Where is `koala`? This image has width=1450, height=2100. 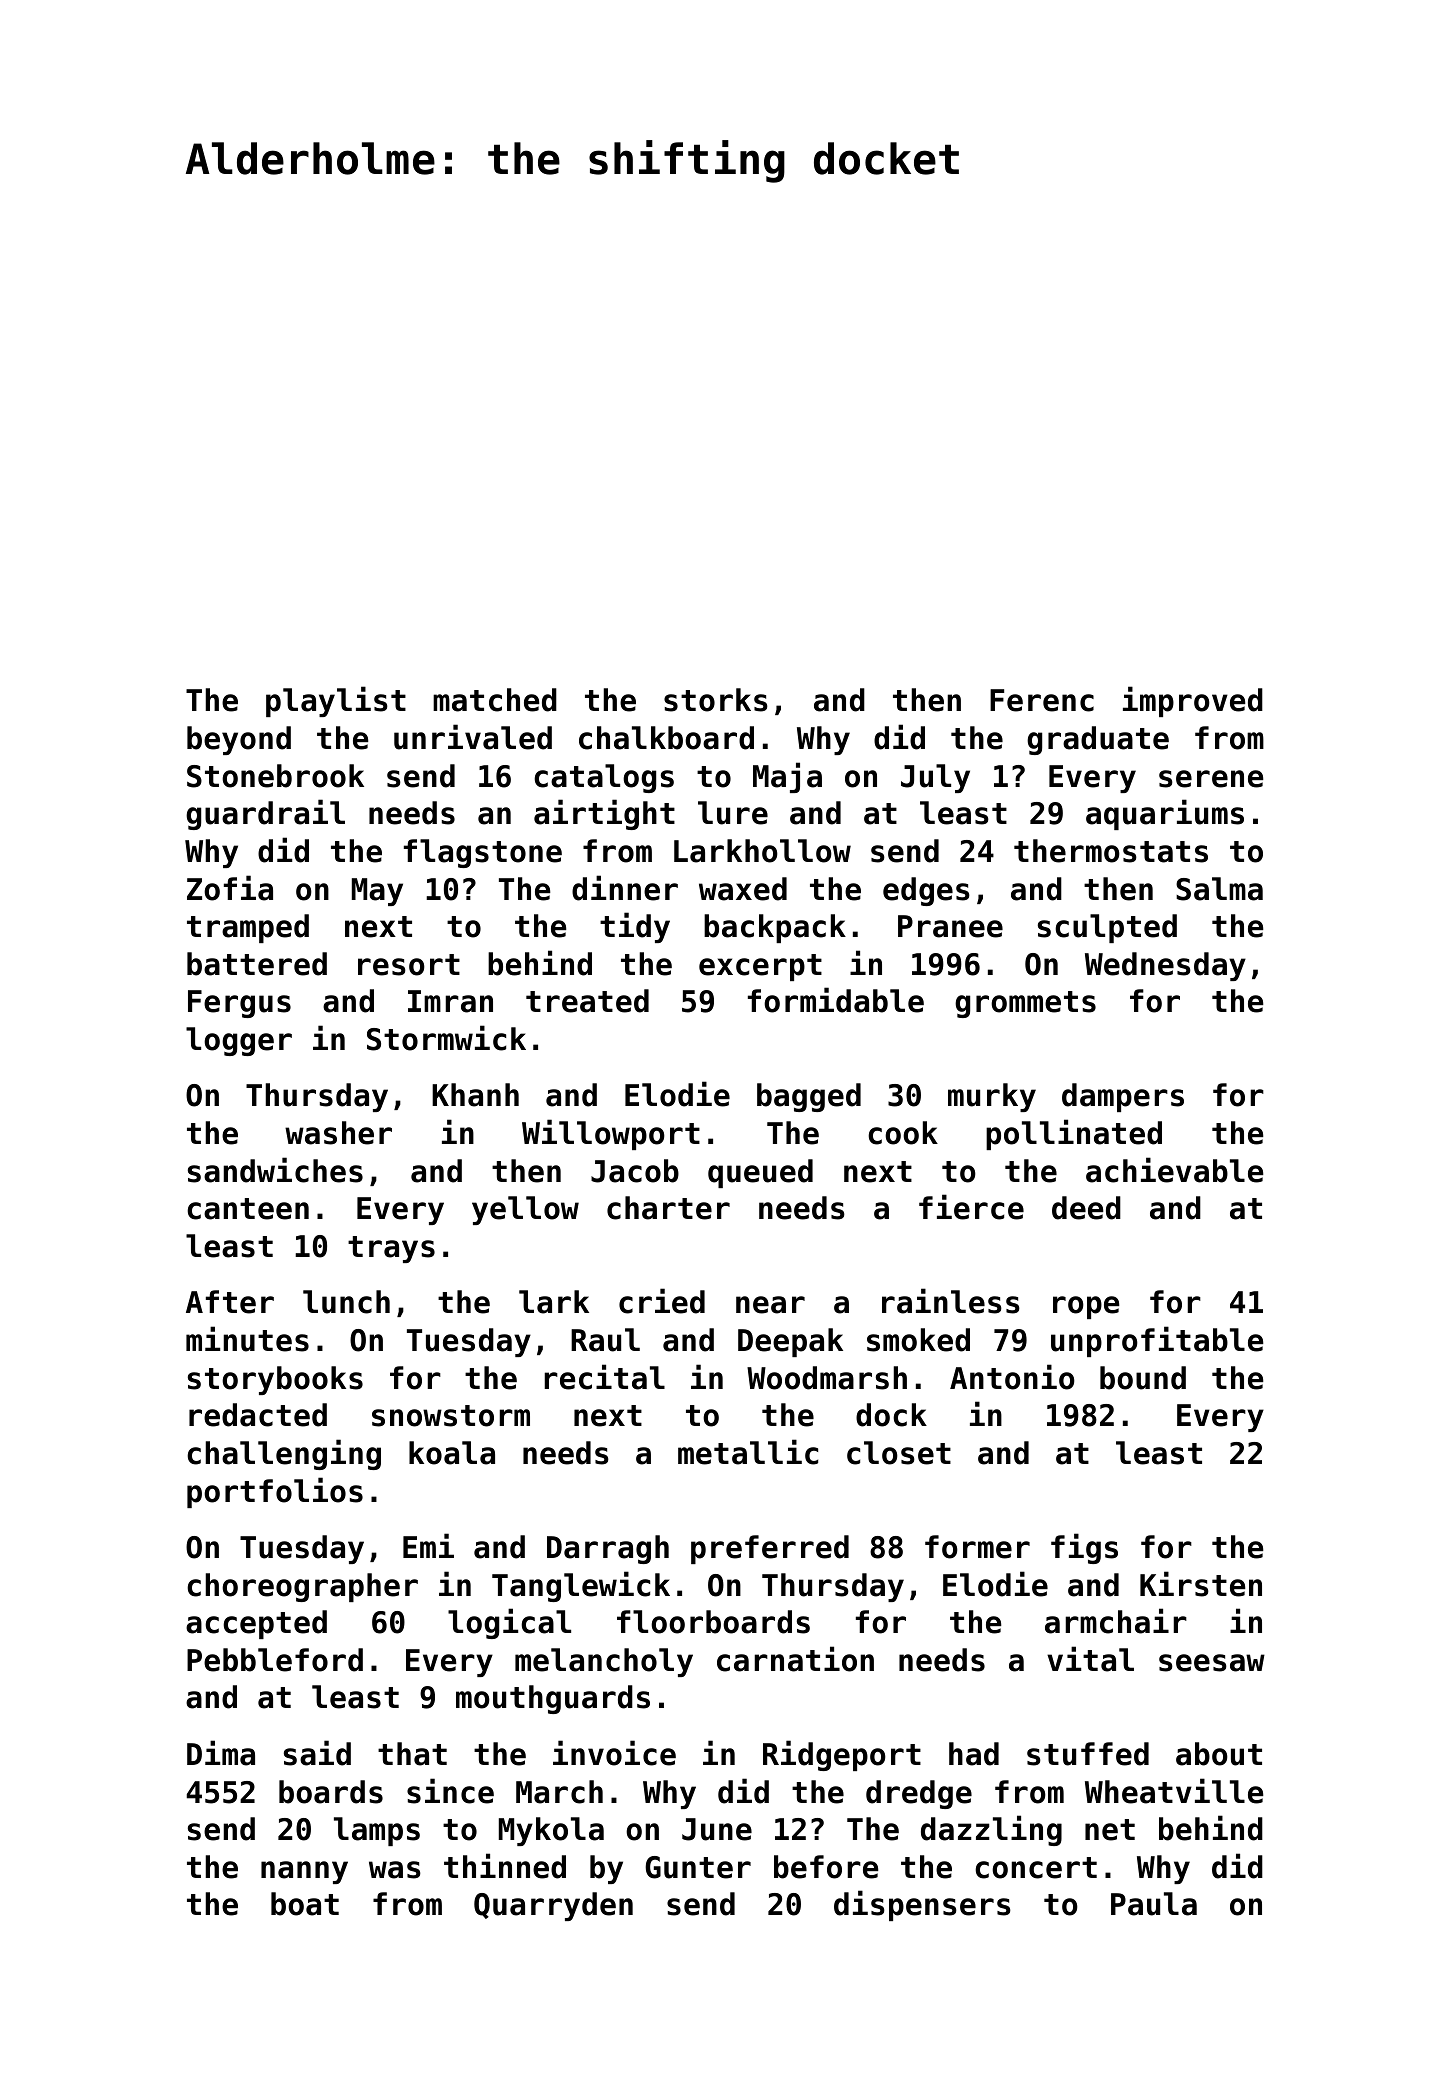 koala is located at coordinates (452, 1453).
